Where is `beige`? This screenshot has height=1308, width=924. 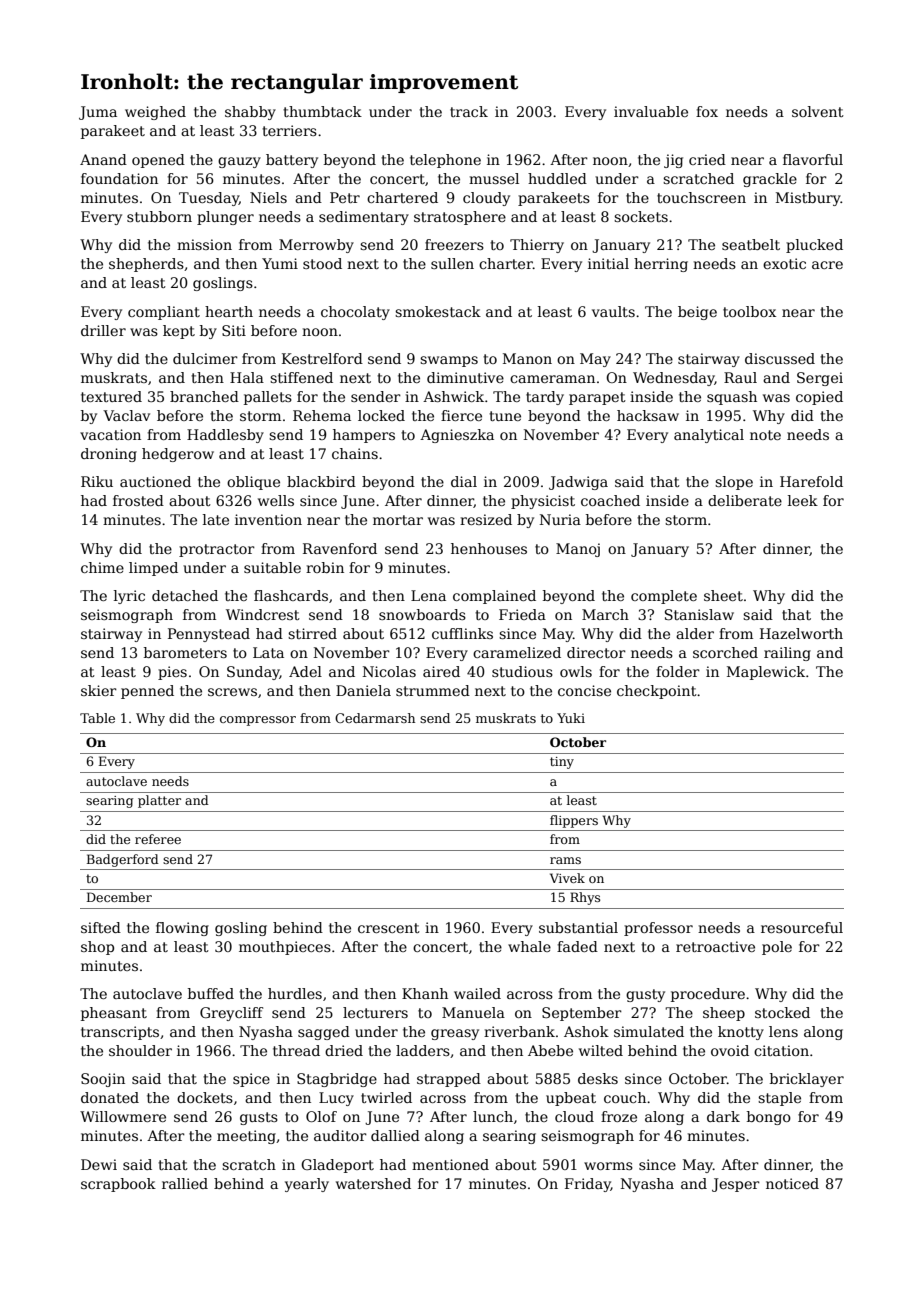 beige is located at coordinates (697, 313).
